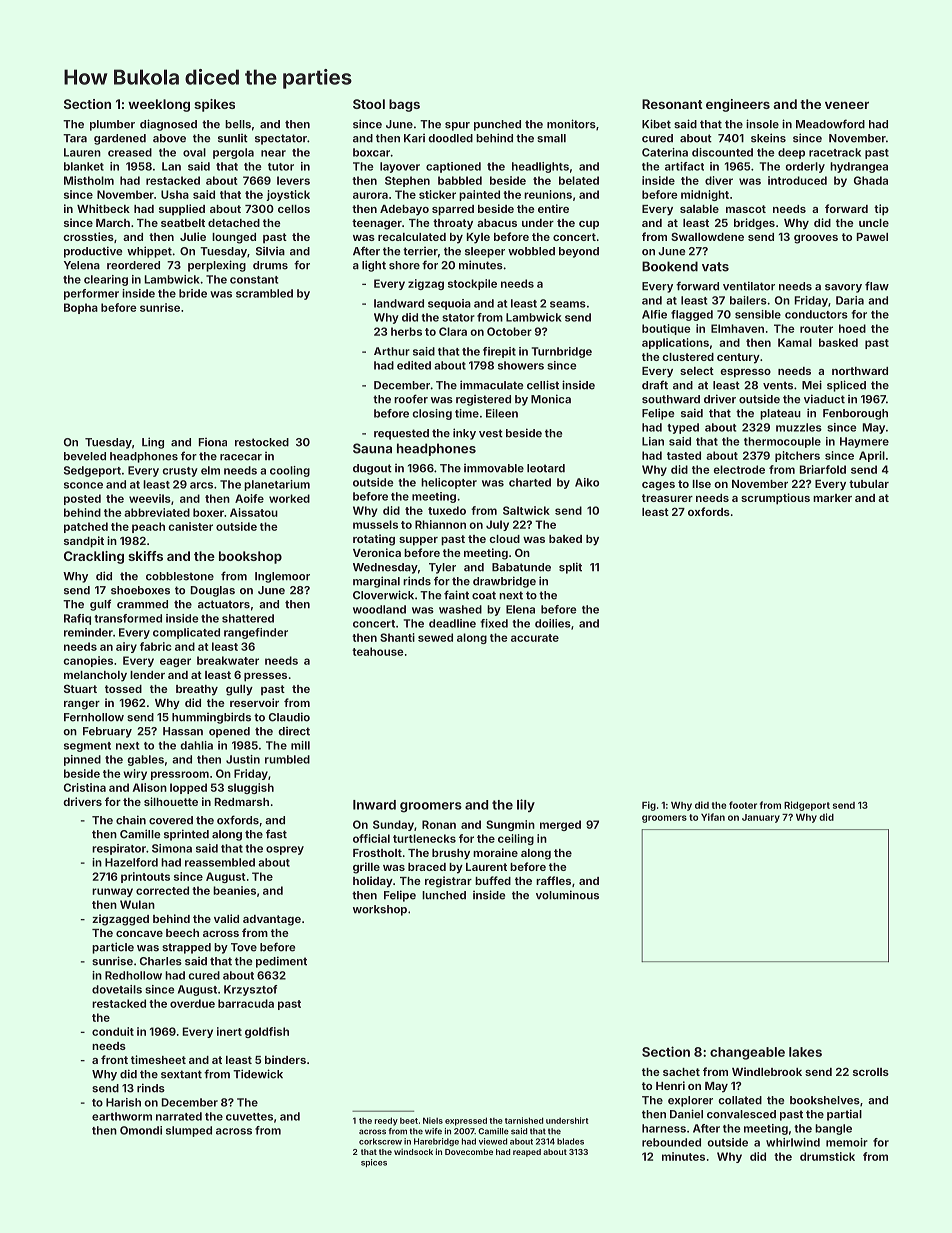 This image has width=952, height=1233. Describe the element at coordinates (571, 124) in the image. I see `monitors` at that location.
